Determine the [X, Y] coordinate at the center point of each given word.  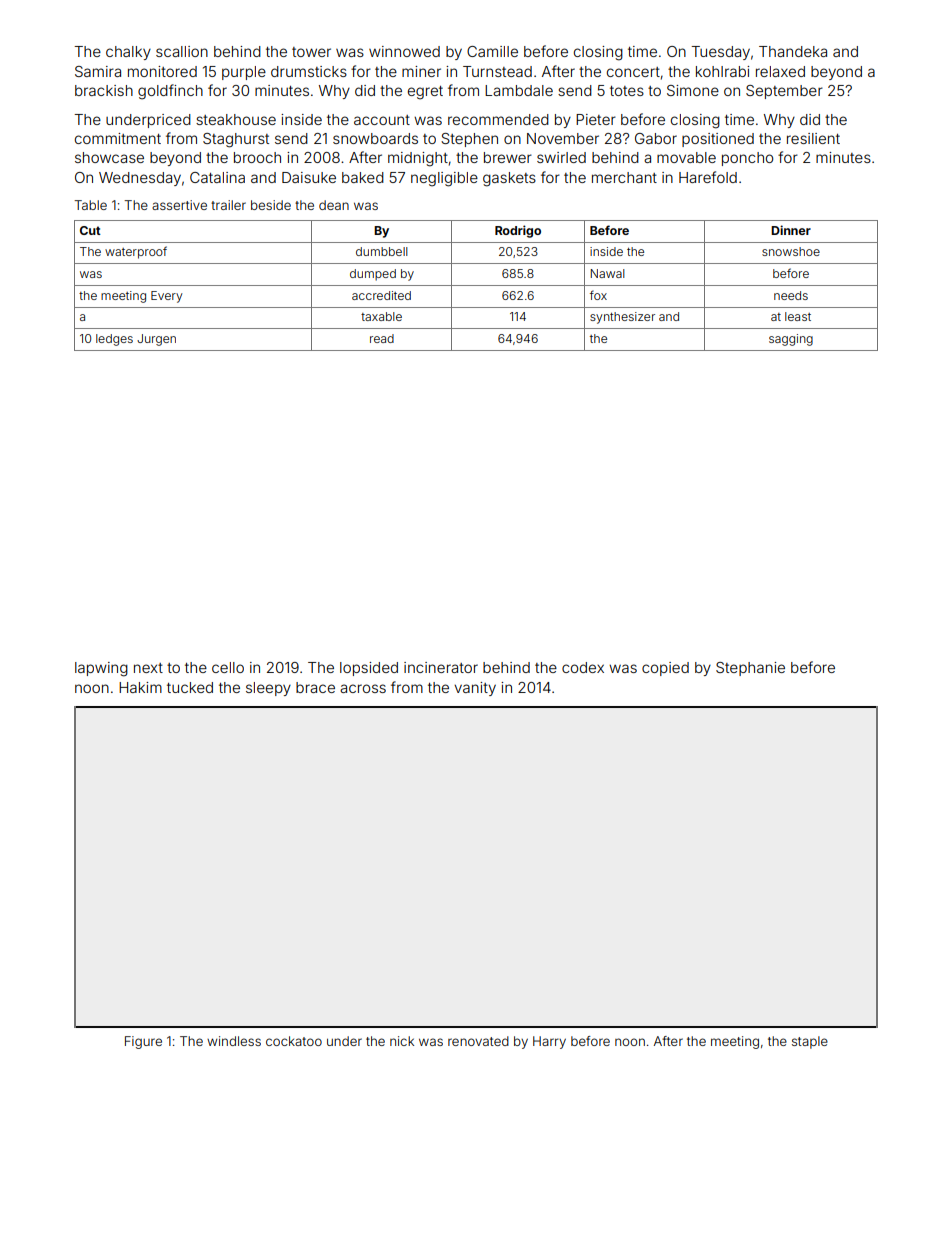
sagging [791, 340]
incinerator [441, 667]
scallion [182, 51]
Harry [549, 1042]
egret [425, 93]
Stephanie [750, 669]
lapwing [101, 669]
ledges [114, 340]
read [382, 338]
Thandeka [793, 51]
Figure [143, 1042]
